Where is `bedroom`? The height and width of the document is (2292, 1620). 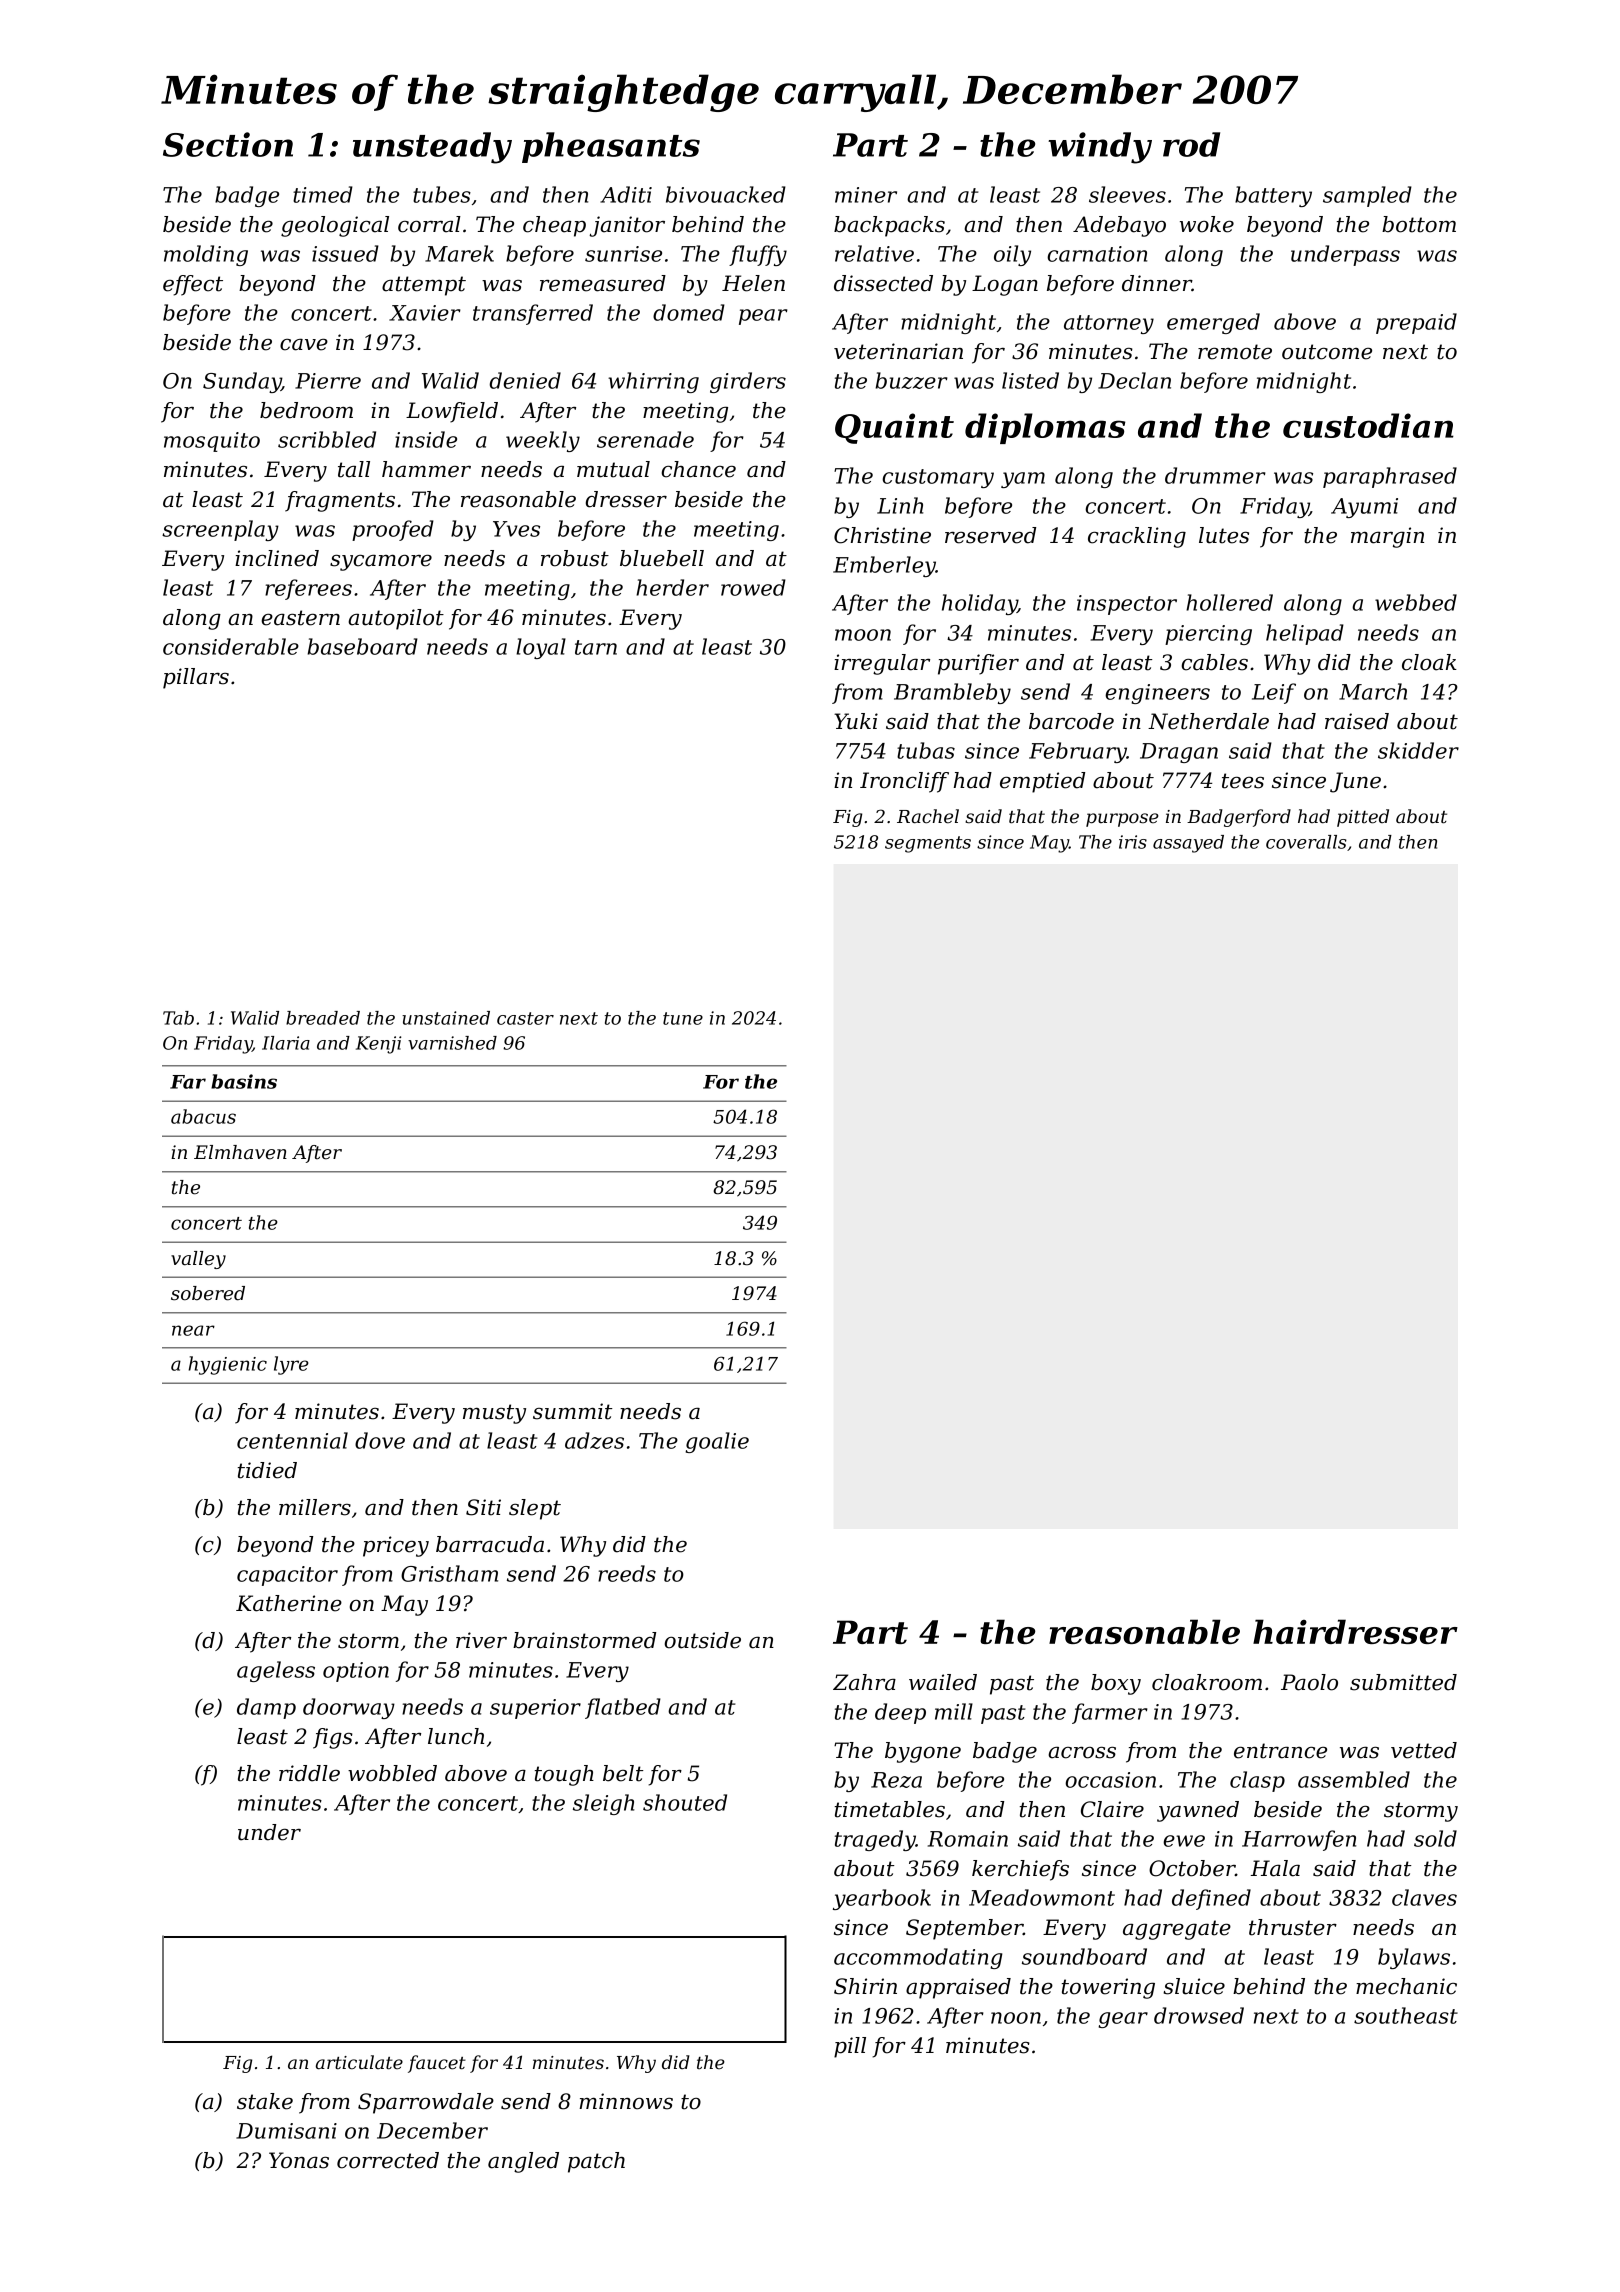
bedroom is located at coordinates (306, 410).
